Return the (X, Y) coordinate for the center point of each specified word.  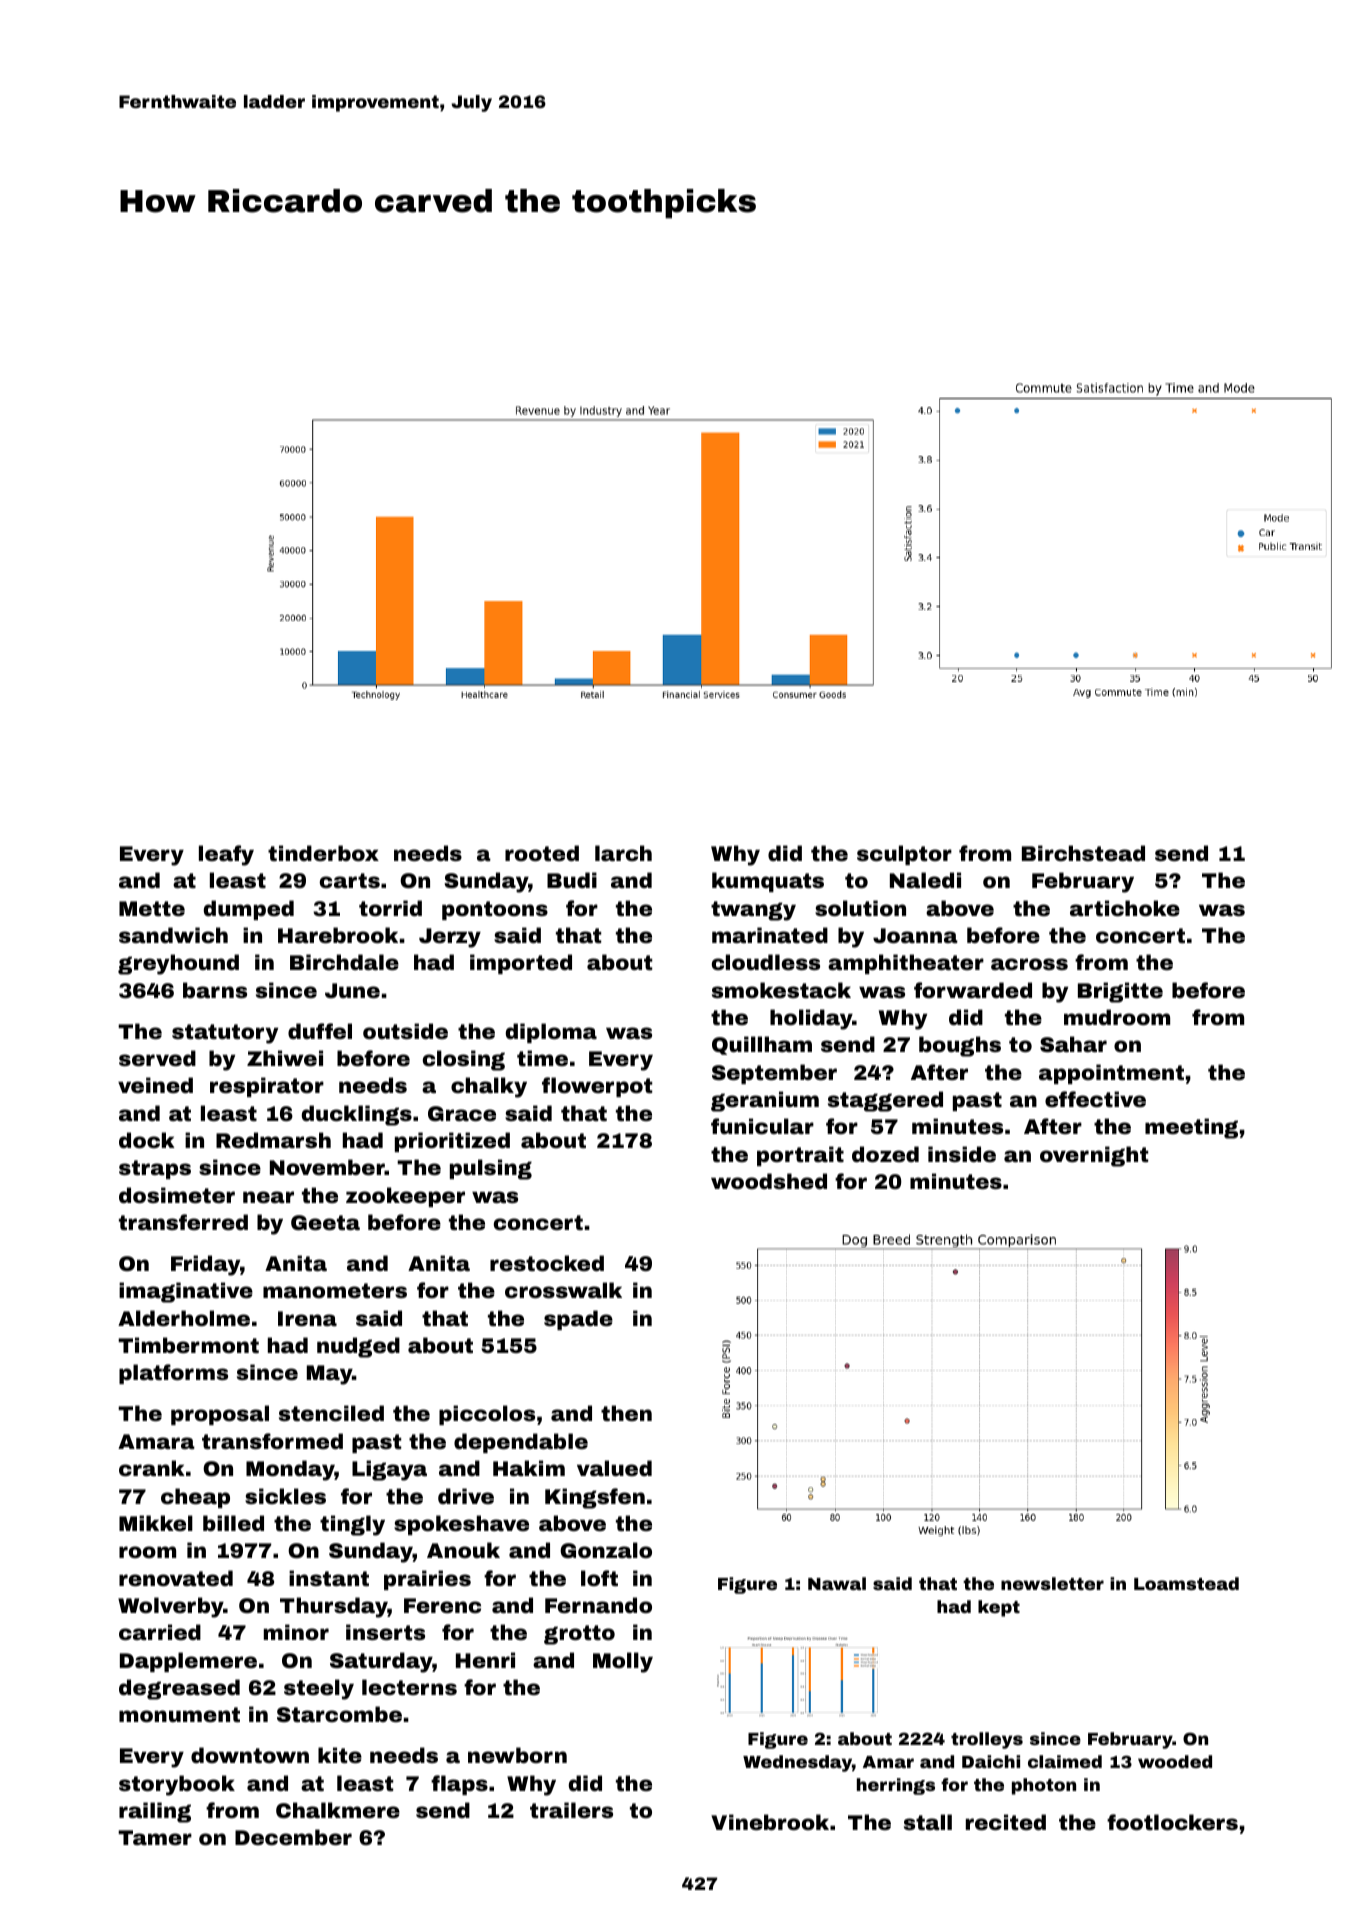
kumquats (768, 882)
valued (614, 1468)
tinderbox (323, 853)
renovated (176, 1578)
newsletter (1052, 1583)
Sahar (1073, 1044)
